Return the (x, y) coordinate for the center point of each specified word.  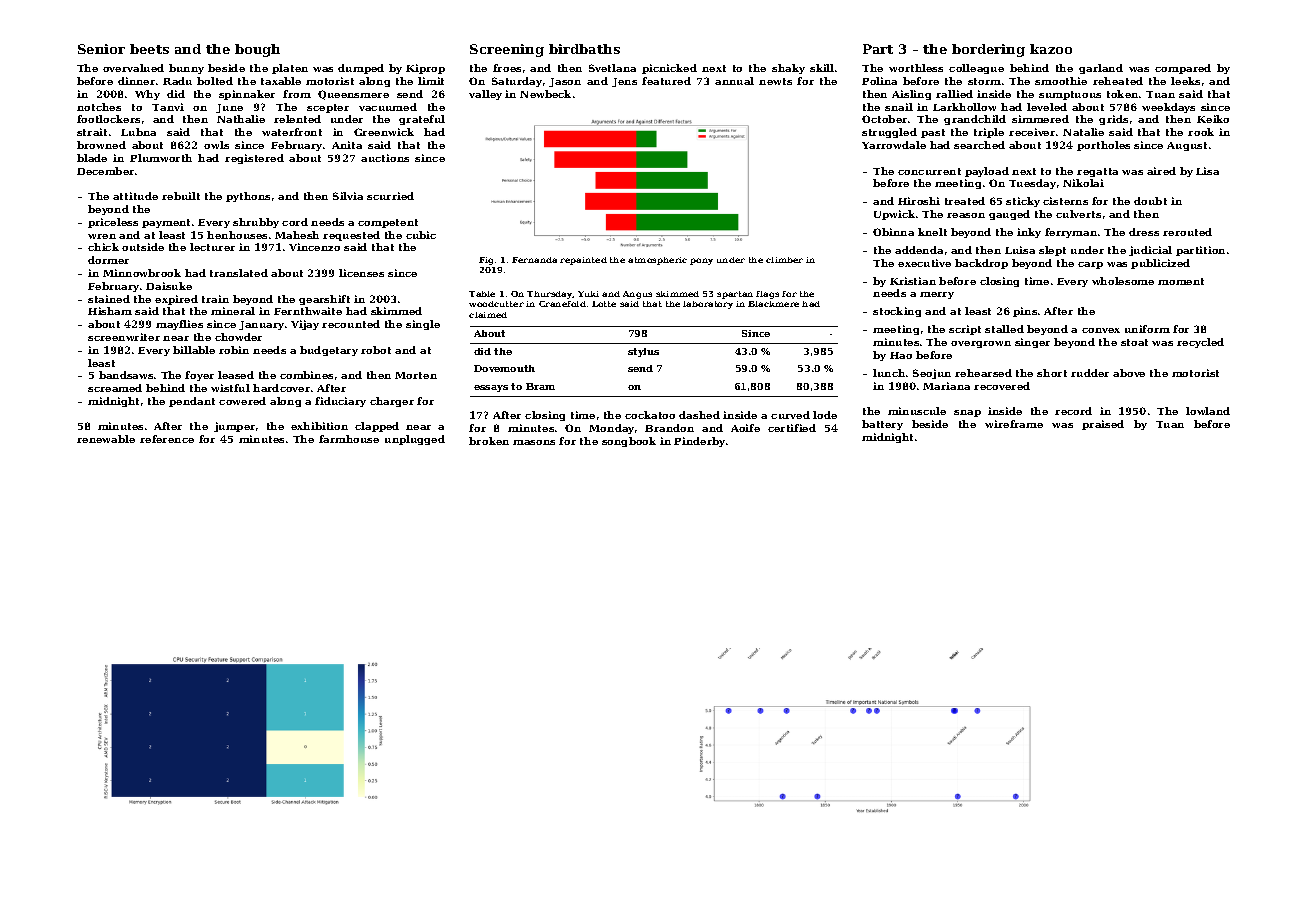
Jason (565, 82)
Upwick (894, 215)
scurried (390, 196)
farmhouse (349, 439)
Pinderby (699, 442)
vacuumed (388, 107)
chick (103, 247)
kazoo (1051, 49)
